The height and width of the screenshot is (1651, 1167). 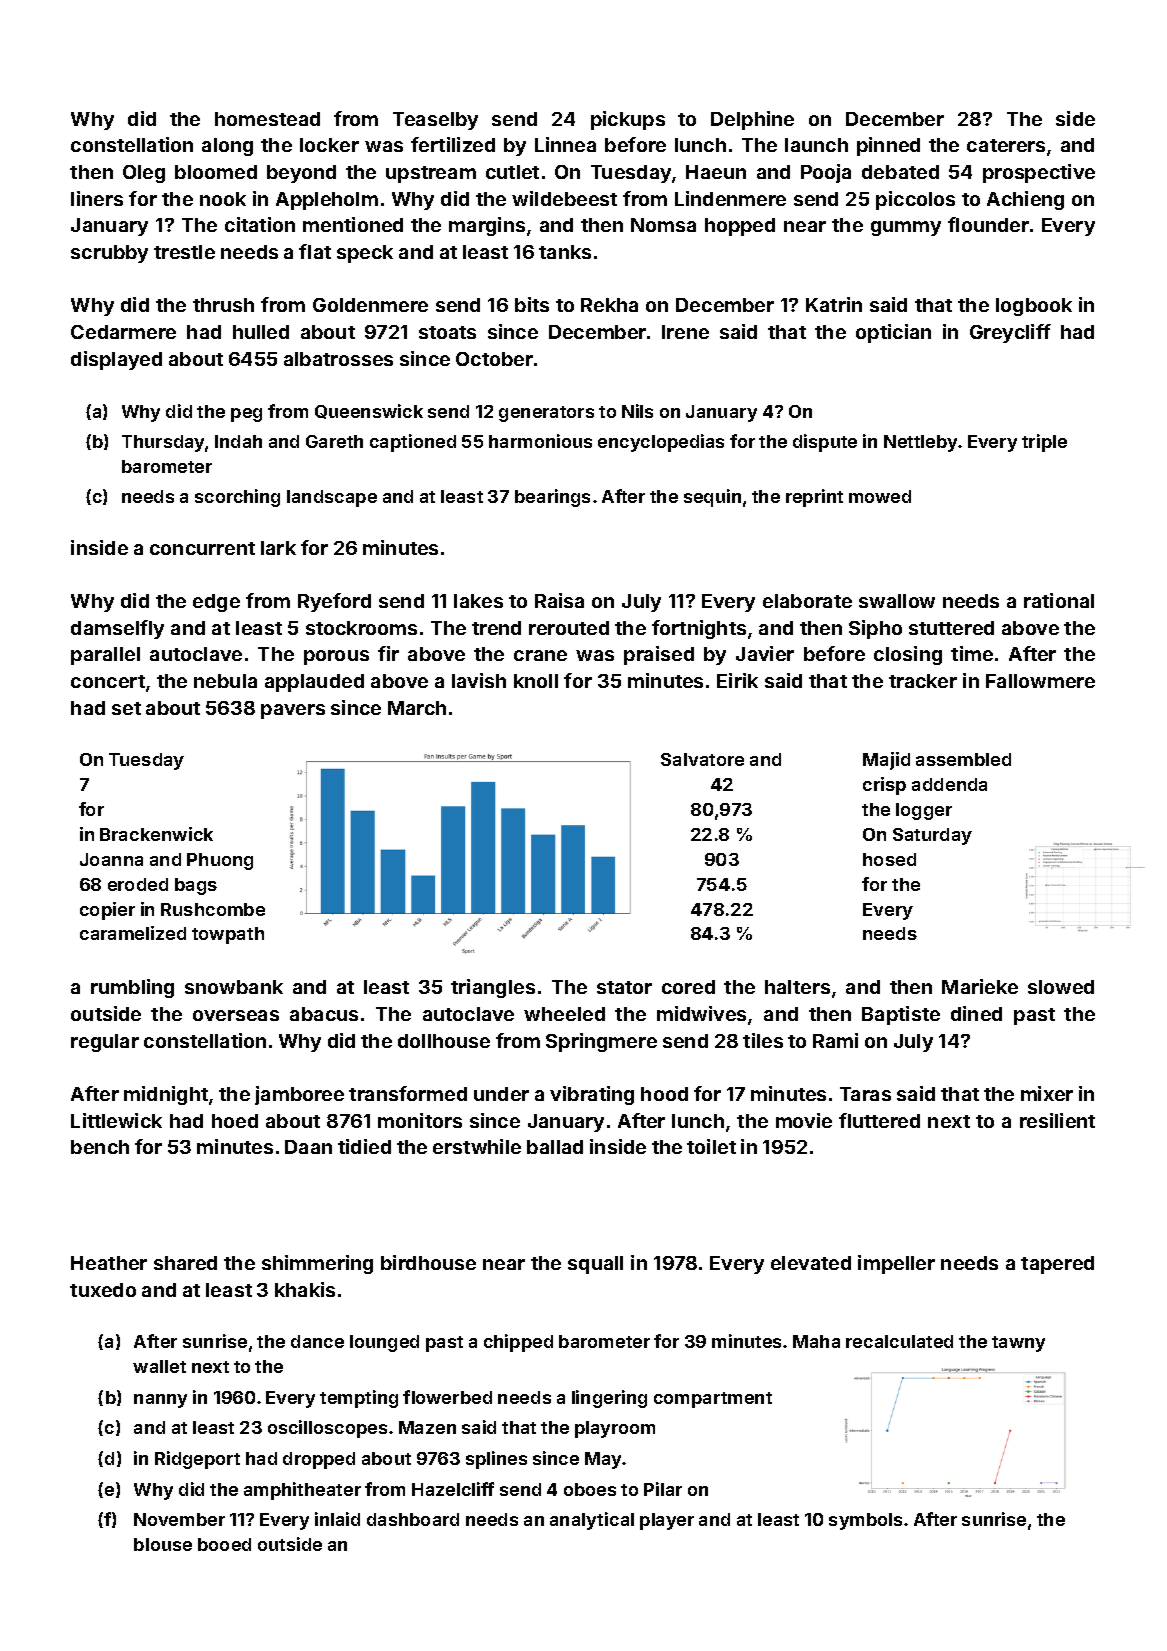 What do you see at coordinates (435, 121) in the screenshot?
I see `Teaselby` at bounding box center [435, 121].
